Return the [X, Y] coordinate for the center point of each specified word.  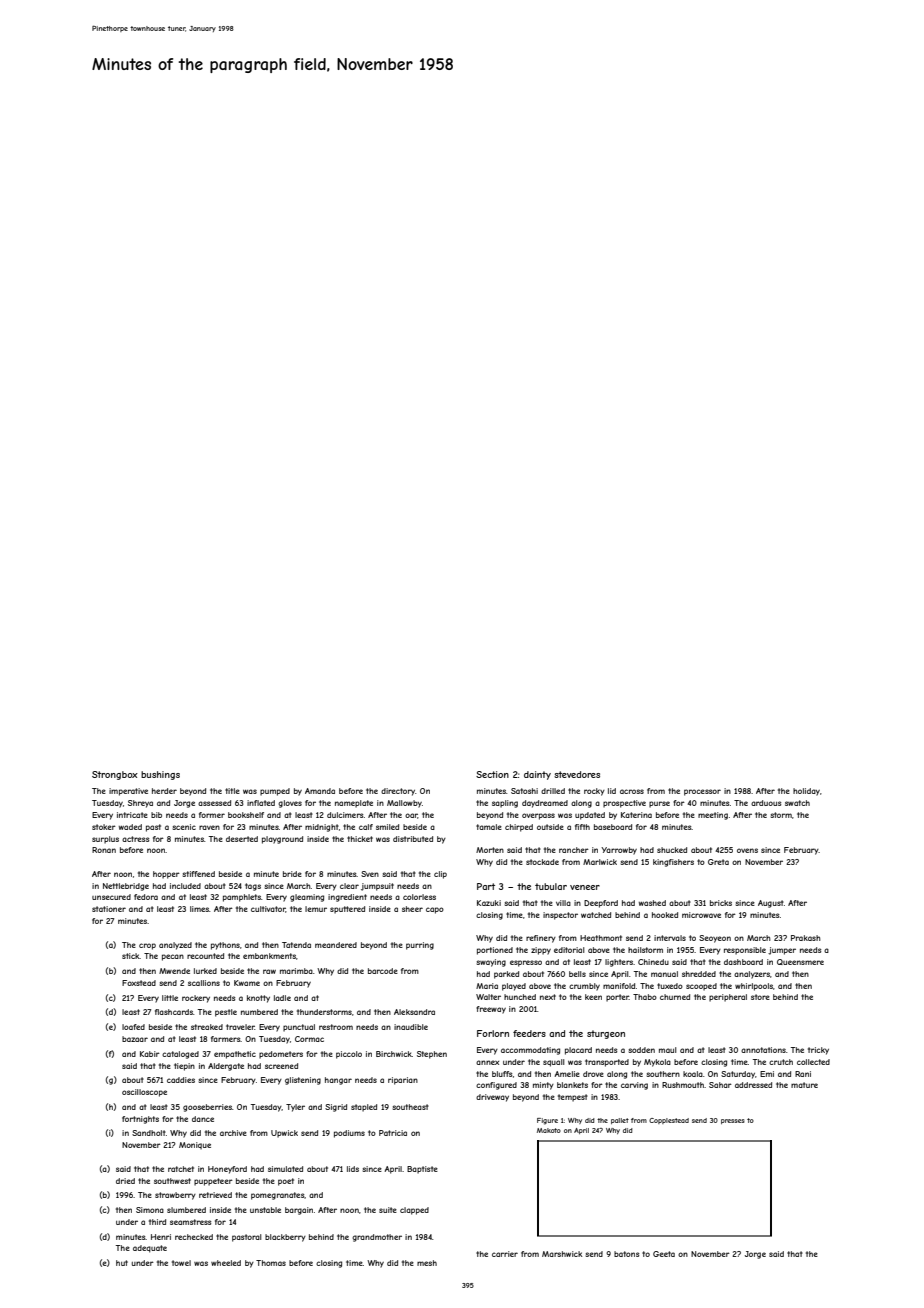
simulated [285, 1169]
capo [435, 910]
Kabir [150, 1054]
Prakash [806, 938]
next [548, 997]
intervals [670, 938]
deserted [242, 839]
